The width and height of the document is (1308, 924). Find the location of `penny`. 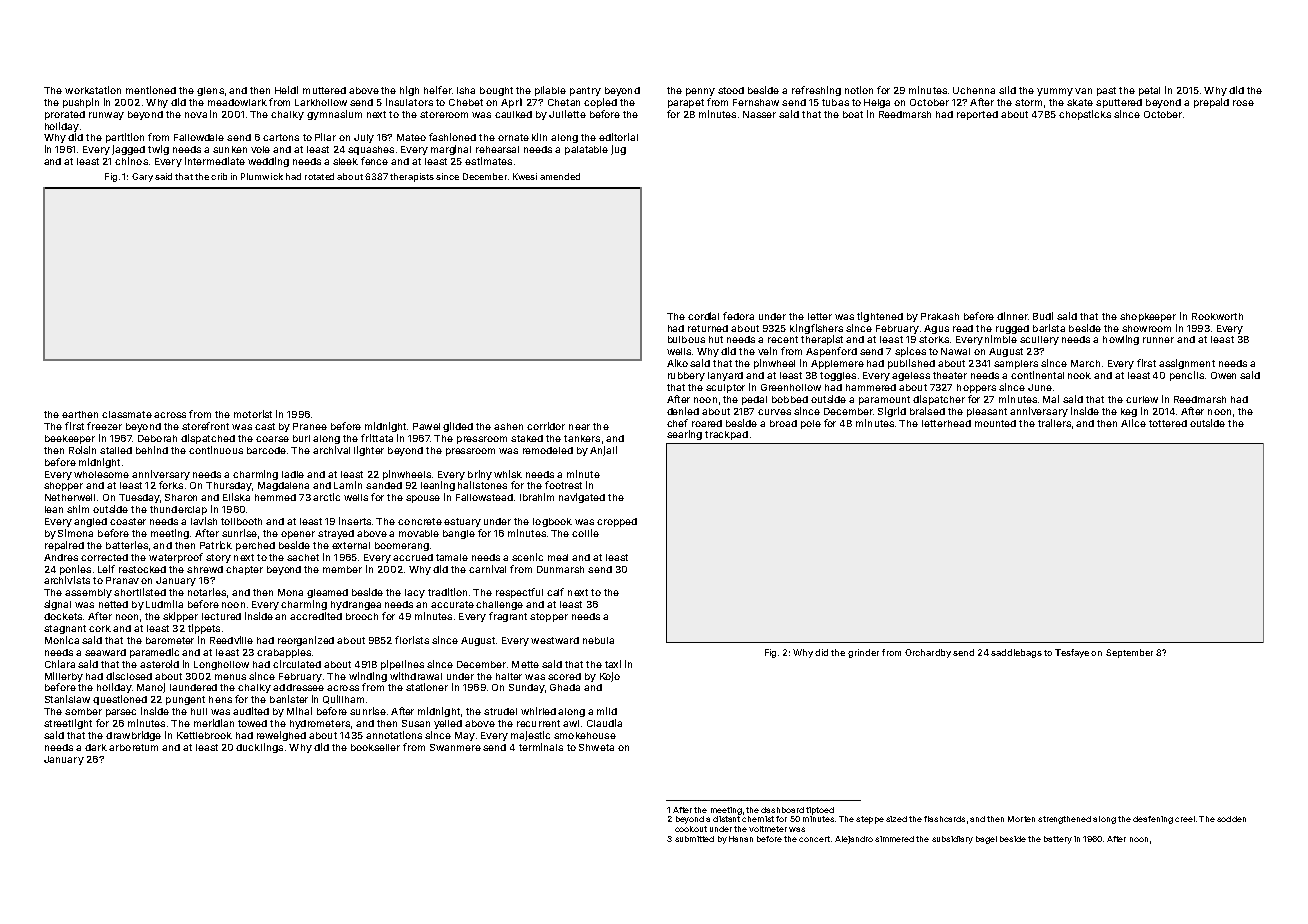

penny is located at coordinates (700, 92).
